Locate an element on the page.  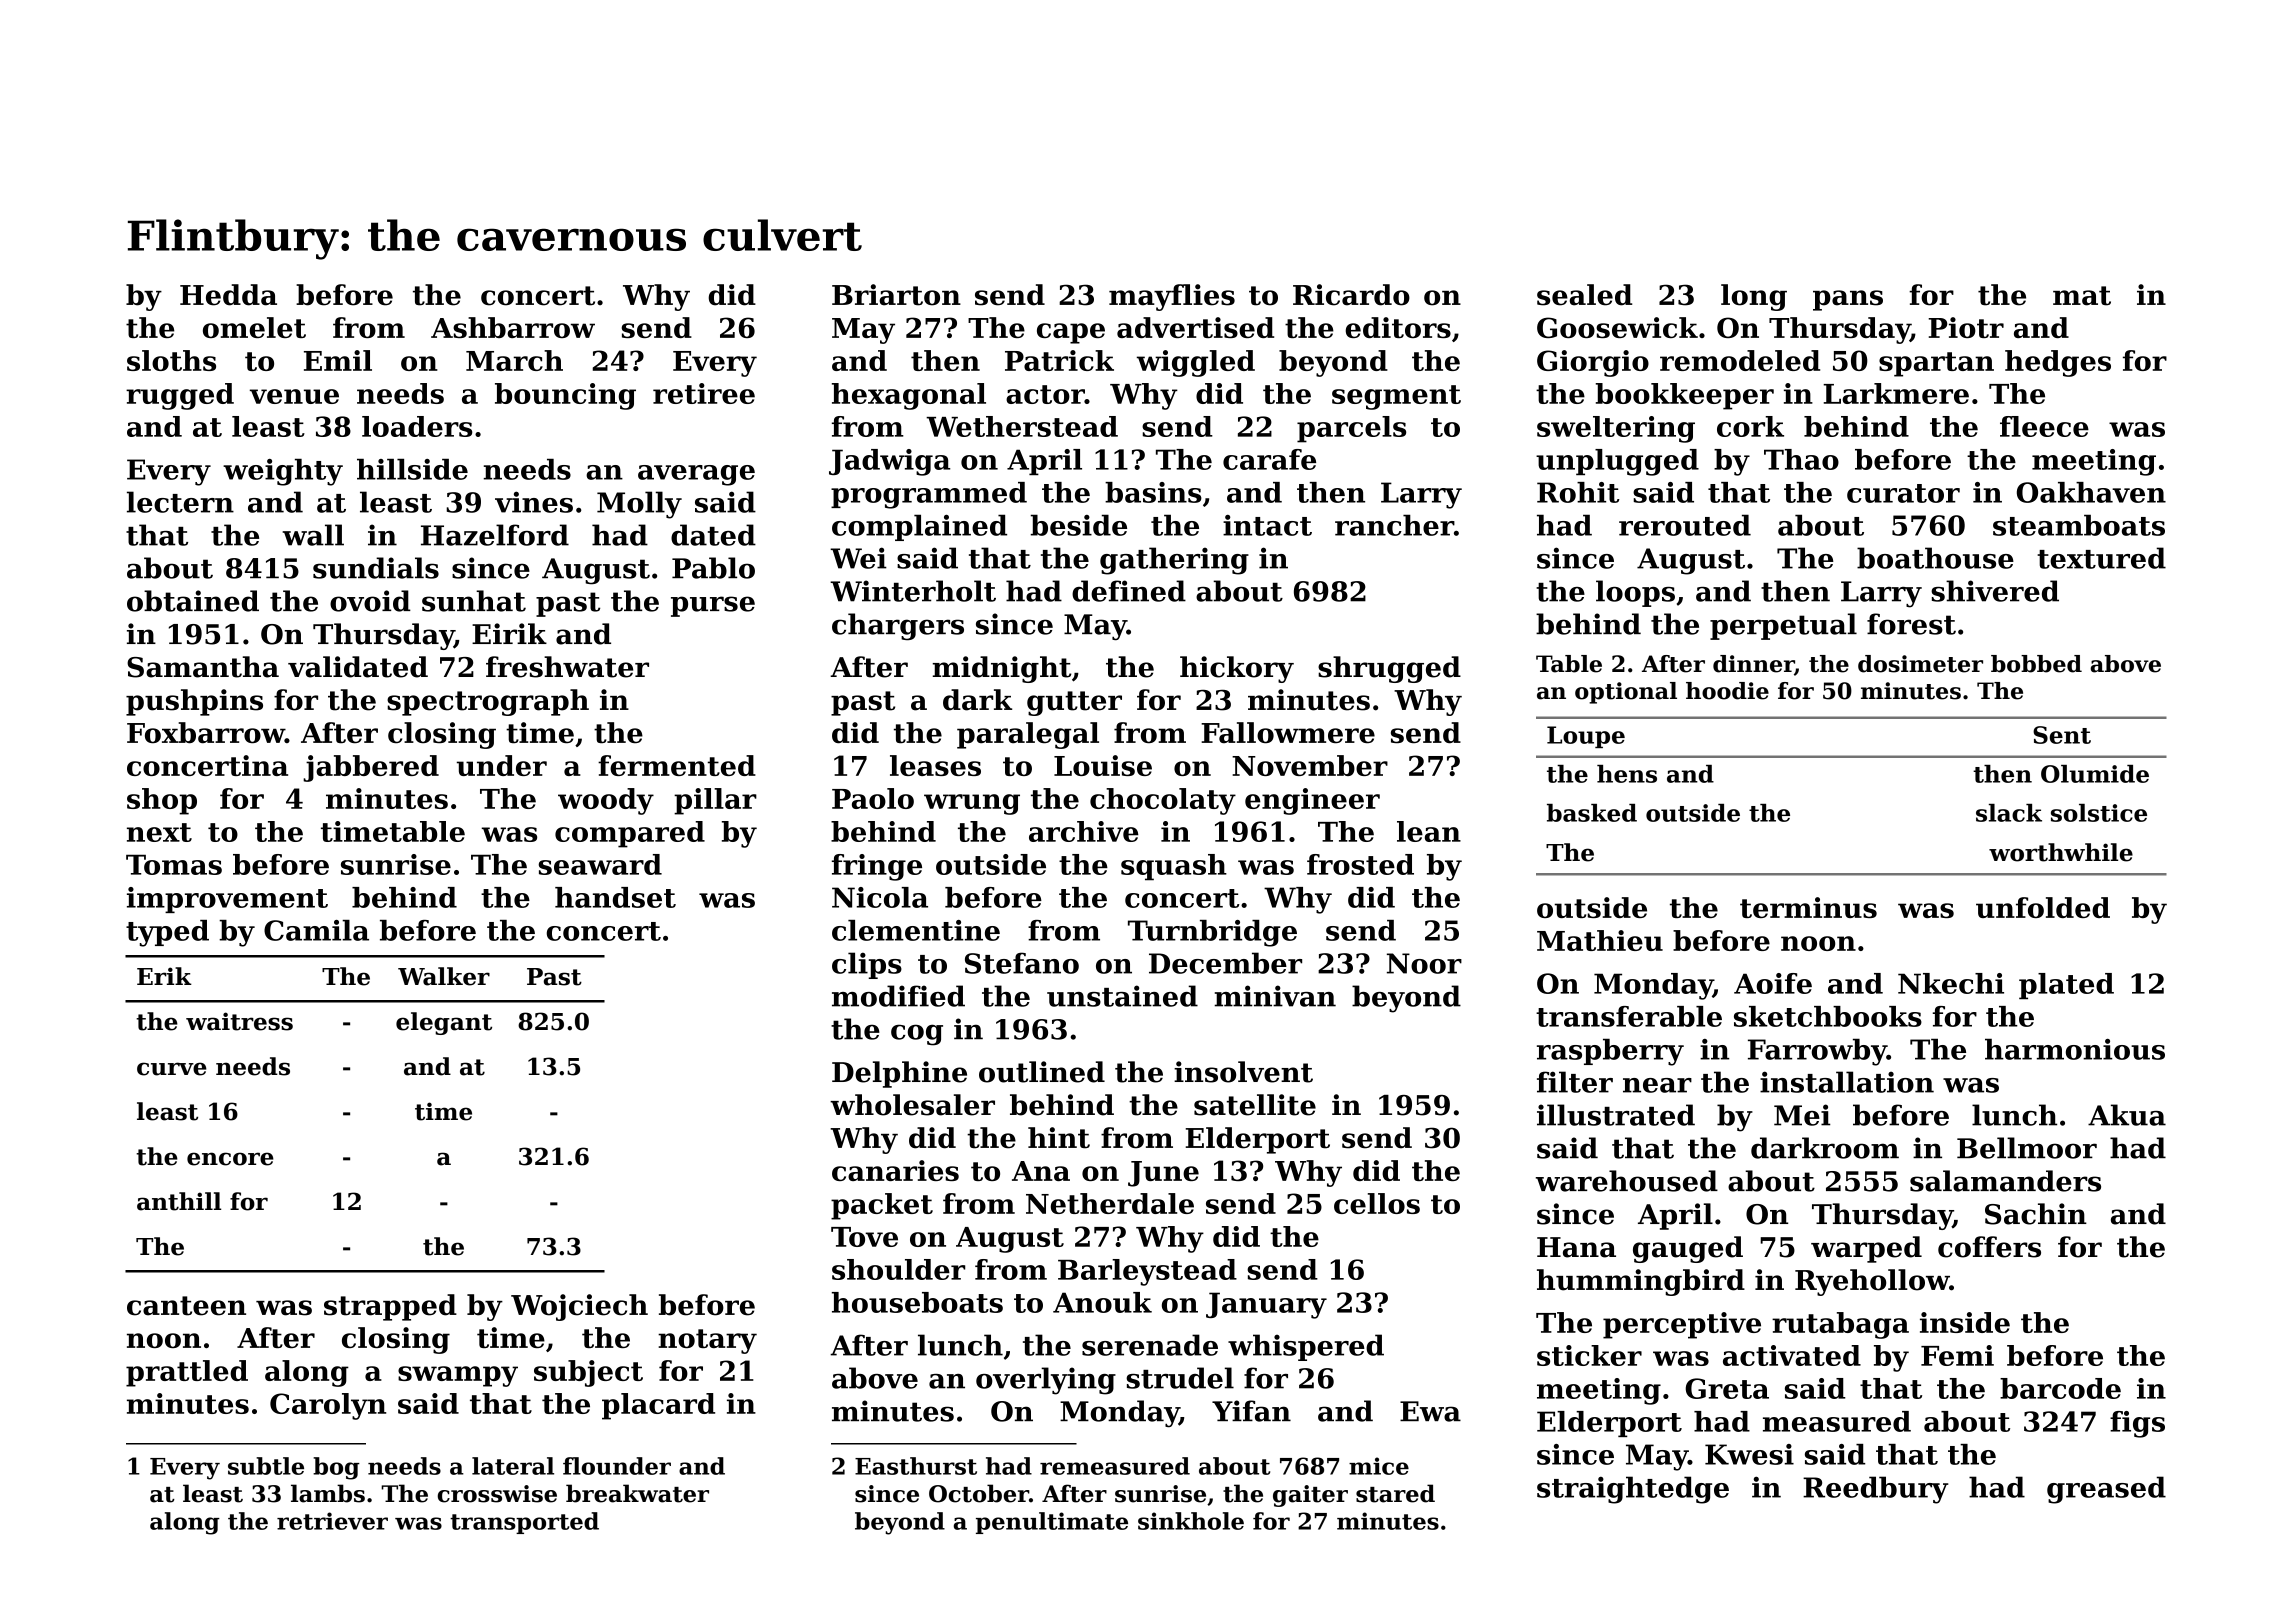
greased is located at coordinates (2106, 1490).
